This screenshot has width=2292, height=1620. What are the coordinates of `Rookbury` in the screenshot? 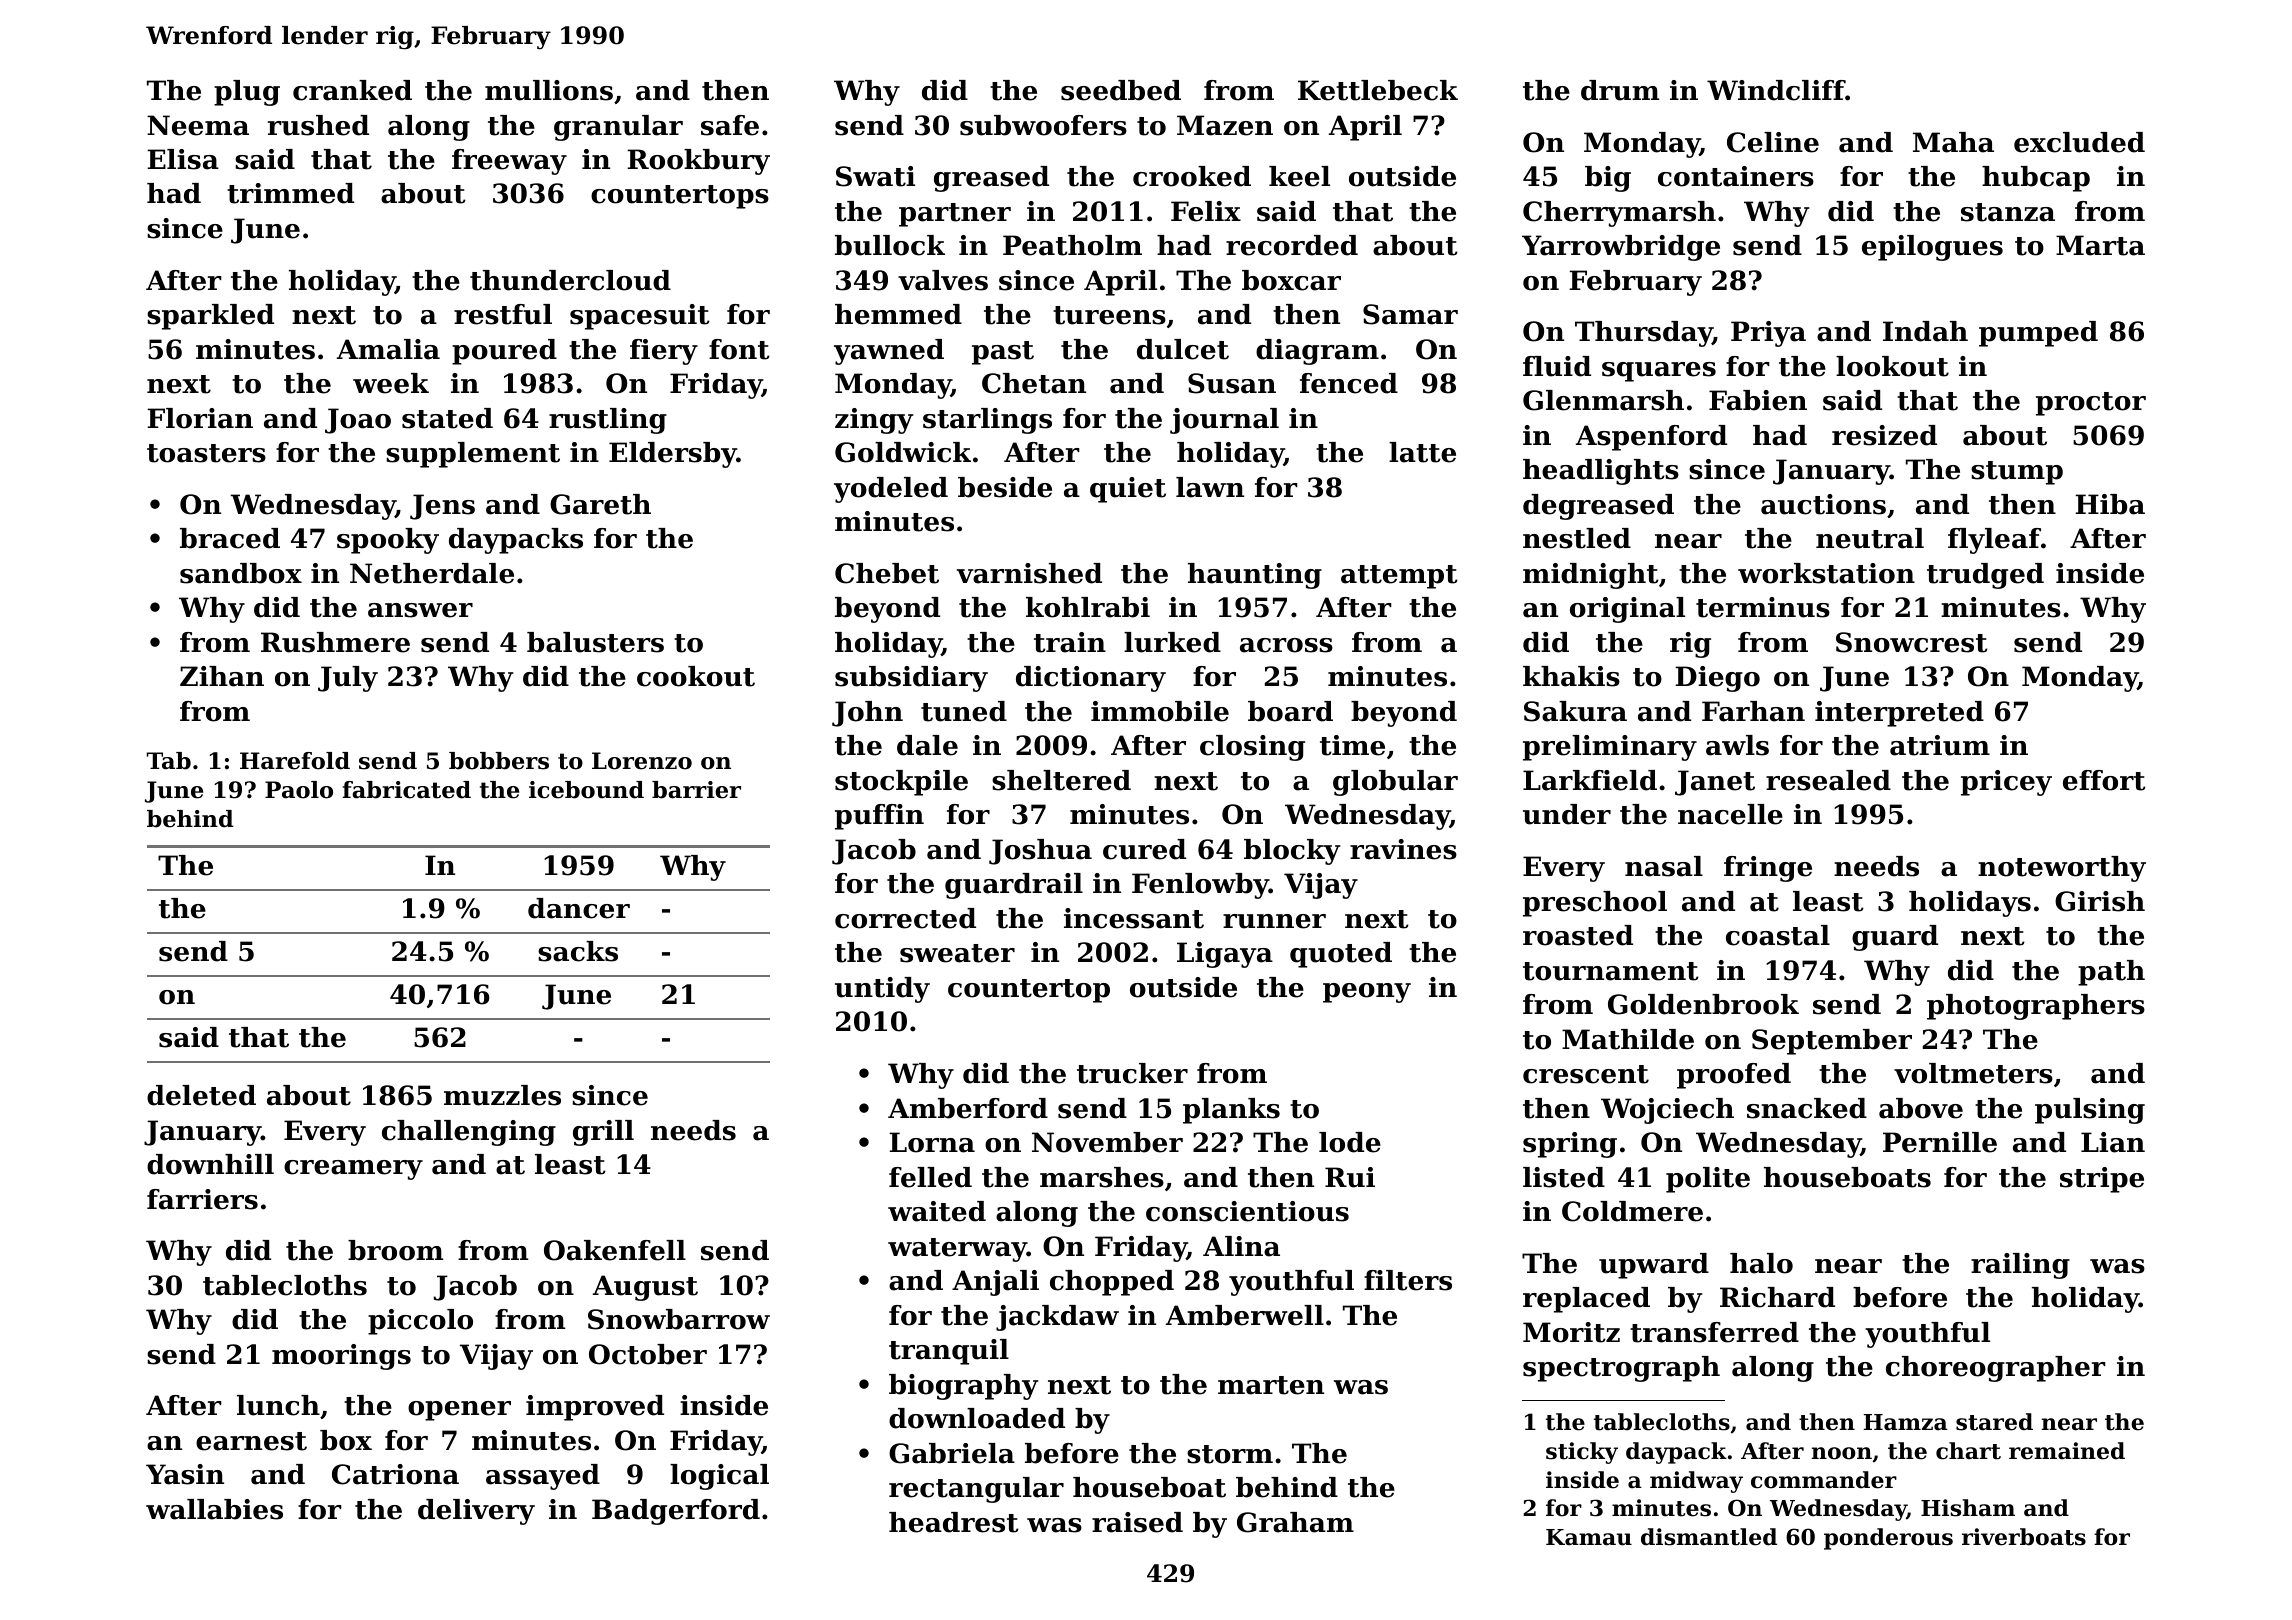 It's located at (698, 162).
